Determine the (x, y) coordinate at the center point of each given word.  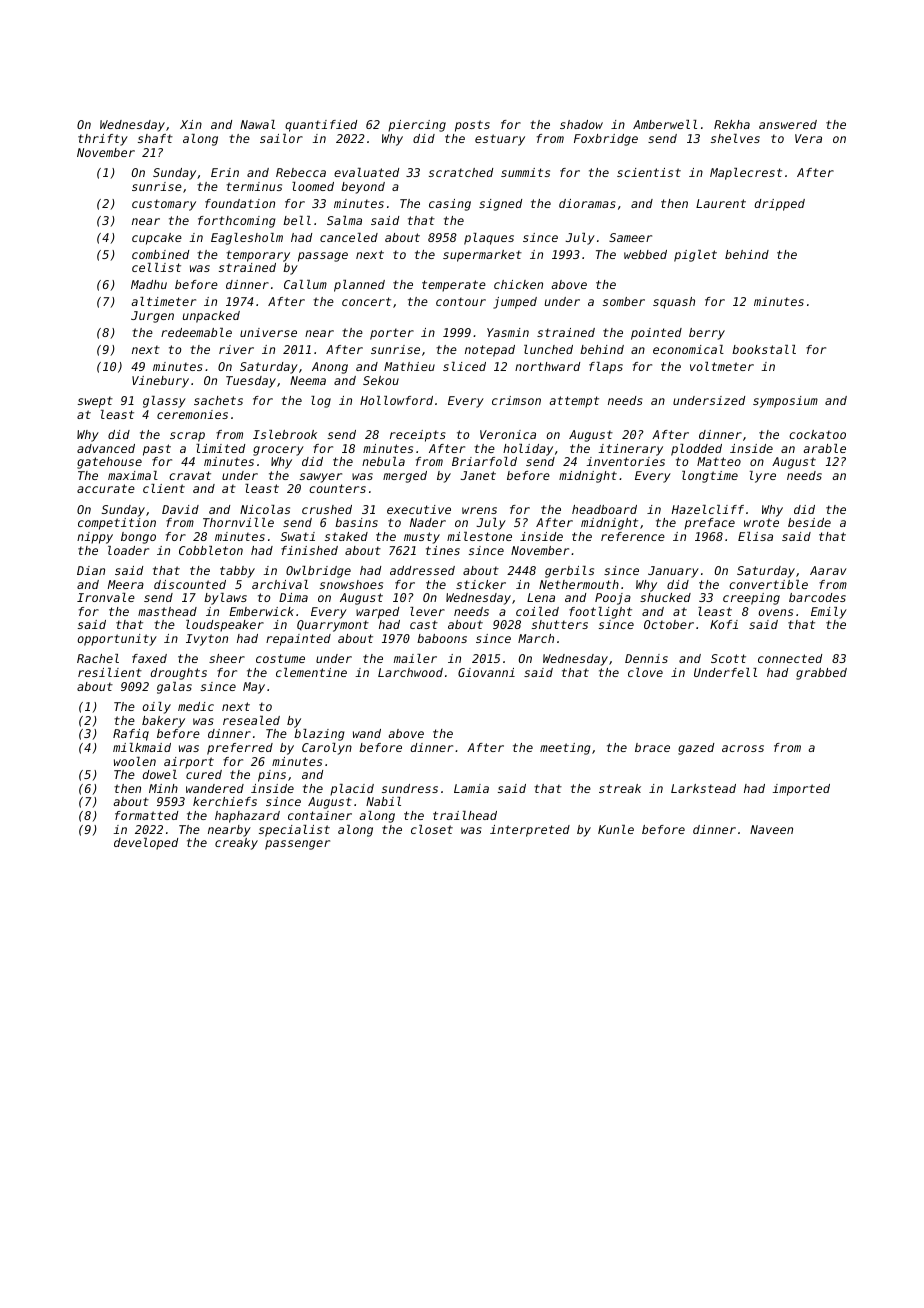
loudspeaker (225, 626)
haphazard (247, 817)
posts (472, 126)
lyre (763, 477)
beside (809, 522)
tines (443, 550)
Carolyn (327, 749)
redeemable (196, 332)
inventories (625, 461)
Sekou (381, 380)
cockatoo (817, 434)
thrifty (103, 140)
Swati (298, 536)
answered (788, 124)
